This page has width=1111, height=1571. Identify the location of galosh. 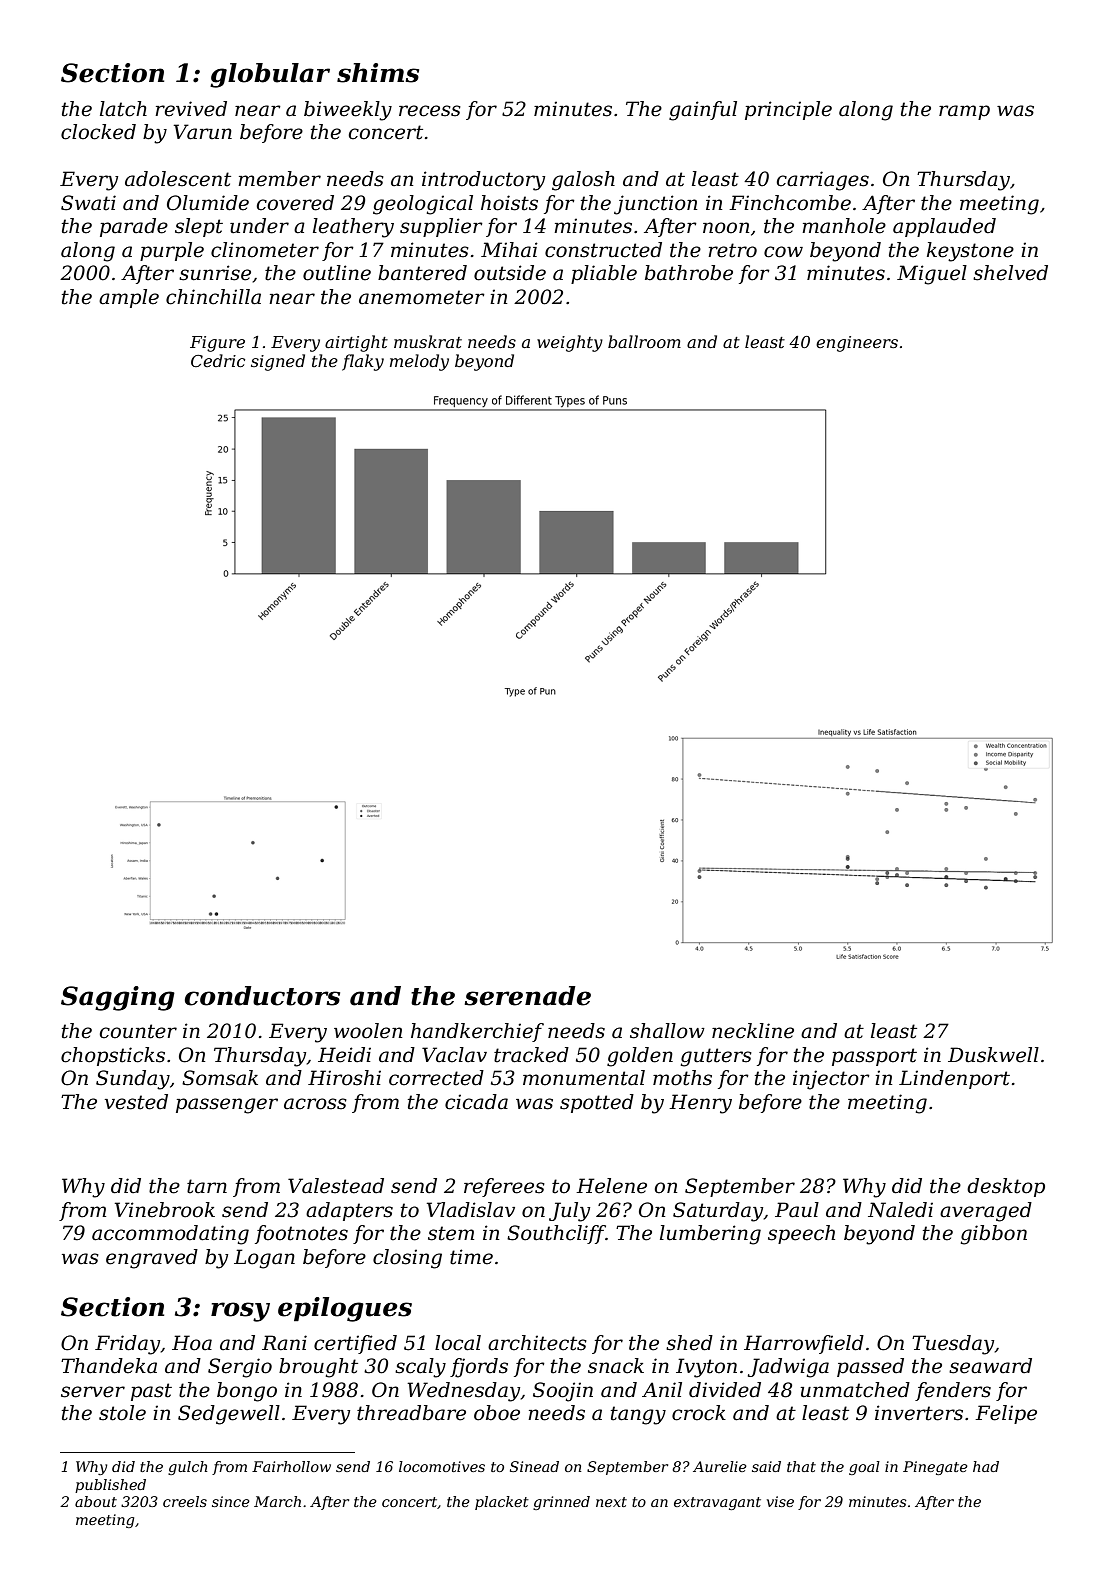
(583, 181).
